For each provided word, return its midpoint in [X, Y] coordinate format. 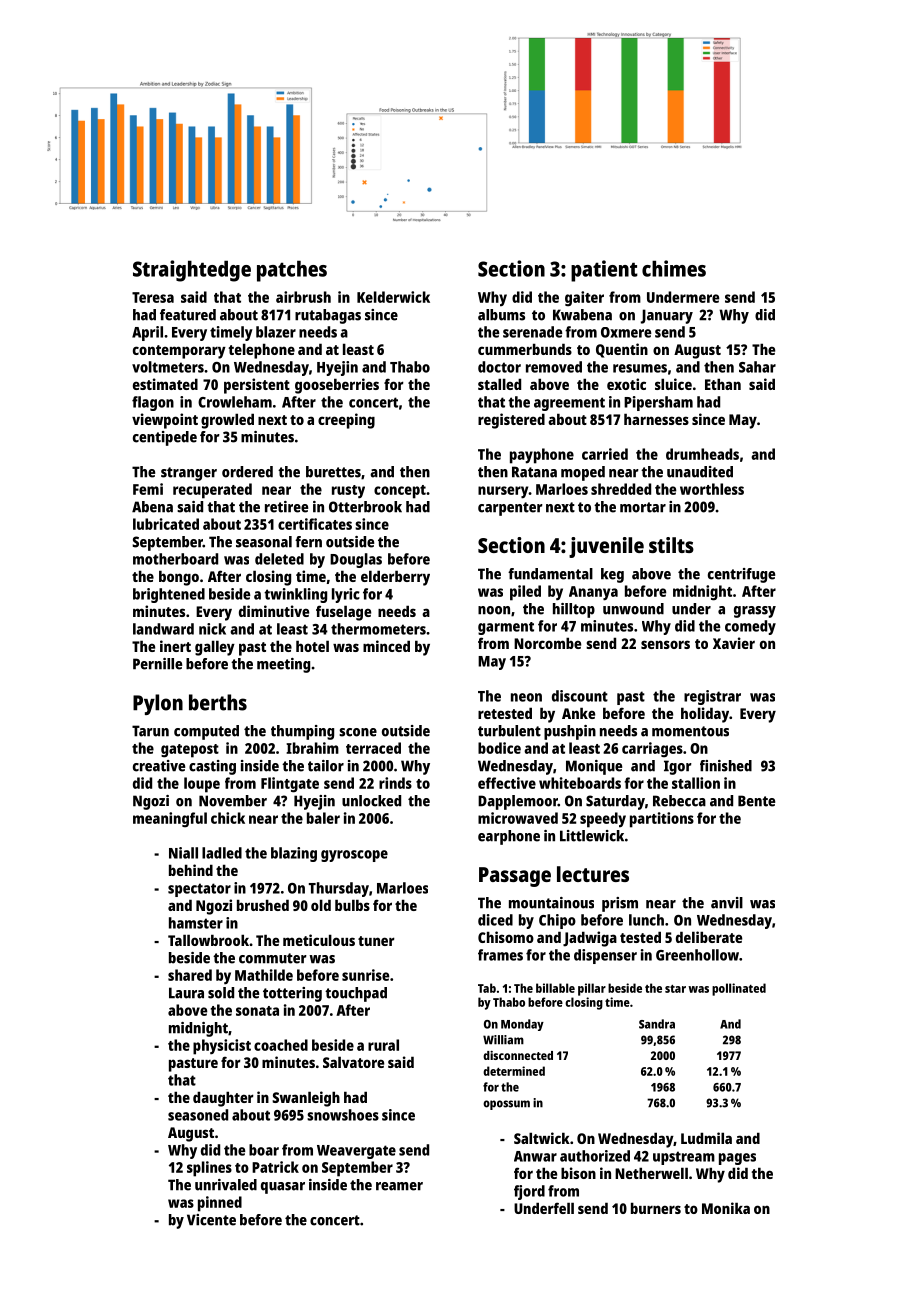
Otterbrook [365, 507]
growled [227, 421]
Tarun [150, 731]
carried [605, 454]
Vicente [211, 1220]
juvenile [606, 547]
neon [526, 697]
